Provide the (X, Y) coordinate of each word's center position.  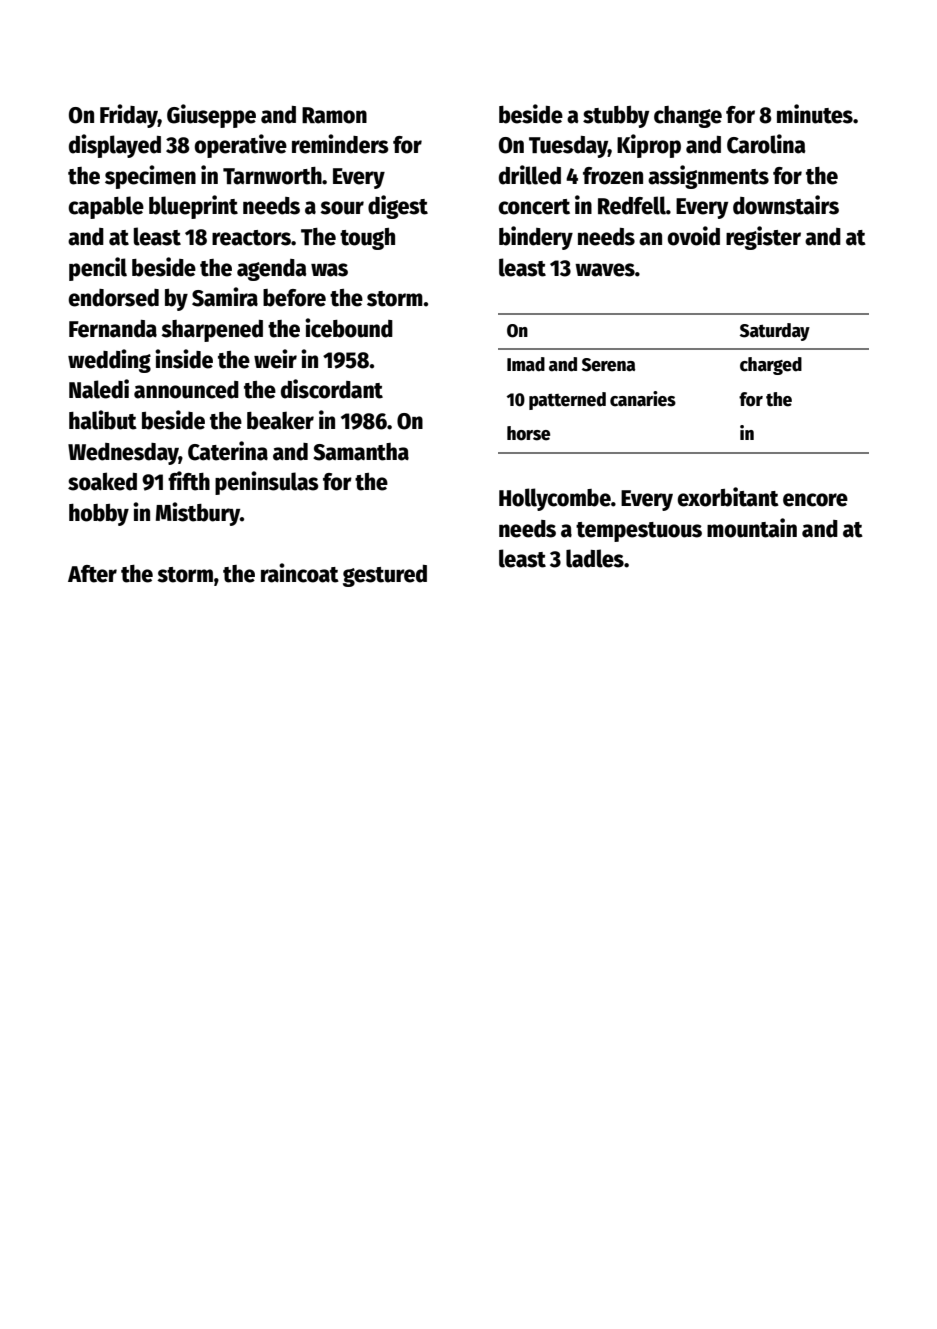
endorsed (114, 298)
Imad (526, 364)
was (329, 270)
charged (771, 366)
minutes (815, 114)
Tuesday (568, 147)
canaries (643, 399)
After (92, 574)
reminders (340, 144)
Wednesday (123, 454)
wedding (109, 361)
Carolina (766, 144)
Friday (129, 116)
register (763, 238)
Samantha (361, 452)
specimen (150, 177)
